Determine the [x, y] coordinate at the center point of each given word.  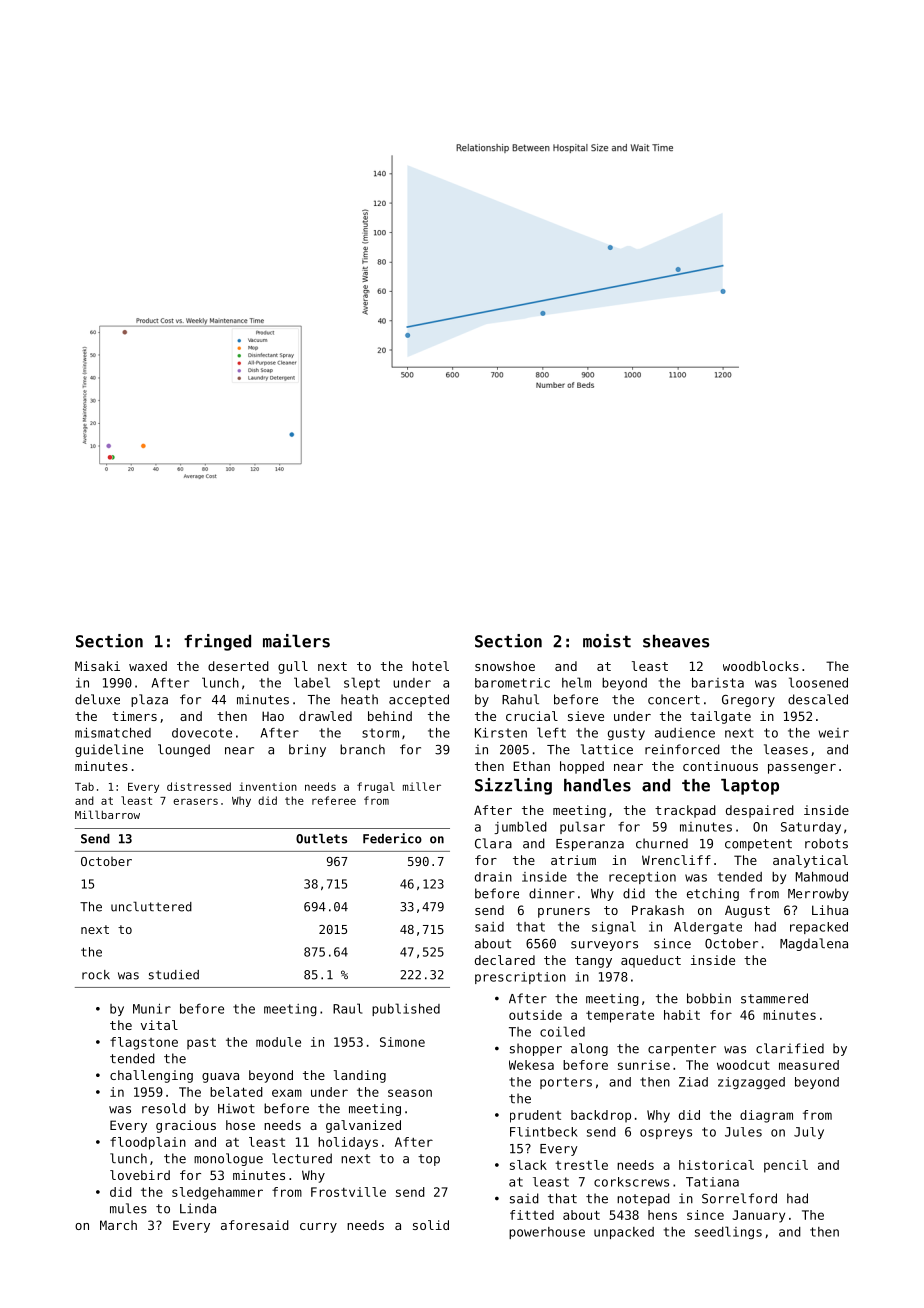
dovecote [202, 733]
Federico [392, 838]
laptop [750, 787]
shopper [536, 1049]
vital [159, 1025]
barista [718, 683]
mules [128, 1208]
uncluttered [151, 906]
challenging [151, 1076]
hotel [430, 666]
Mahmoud [822, 877]
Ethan [531, 766]
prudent [535, 1116]
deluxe [97, 699]
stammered [774, 998]
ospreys [666, 1134]
